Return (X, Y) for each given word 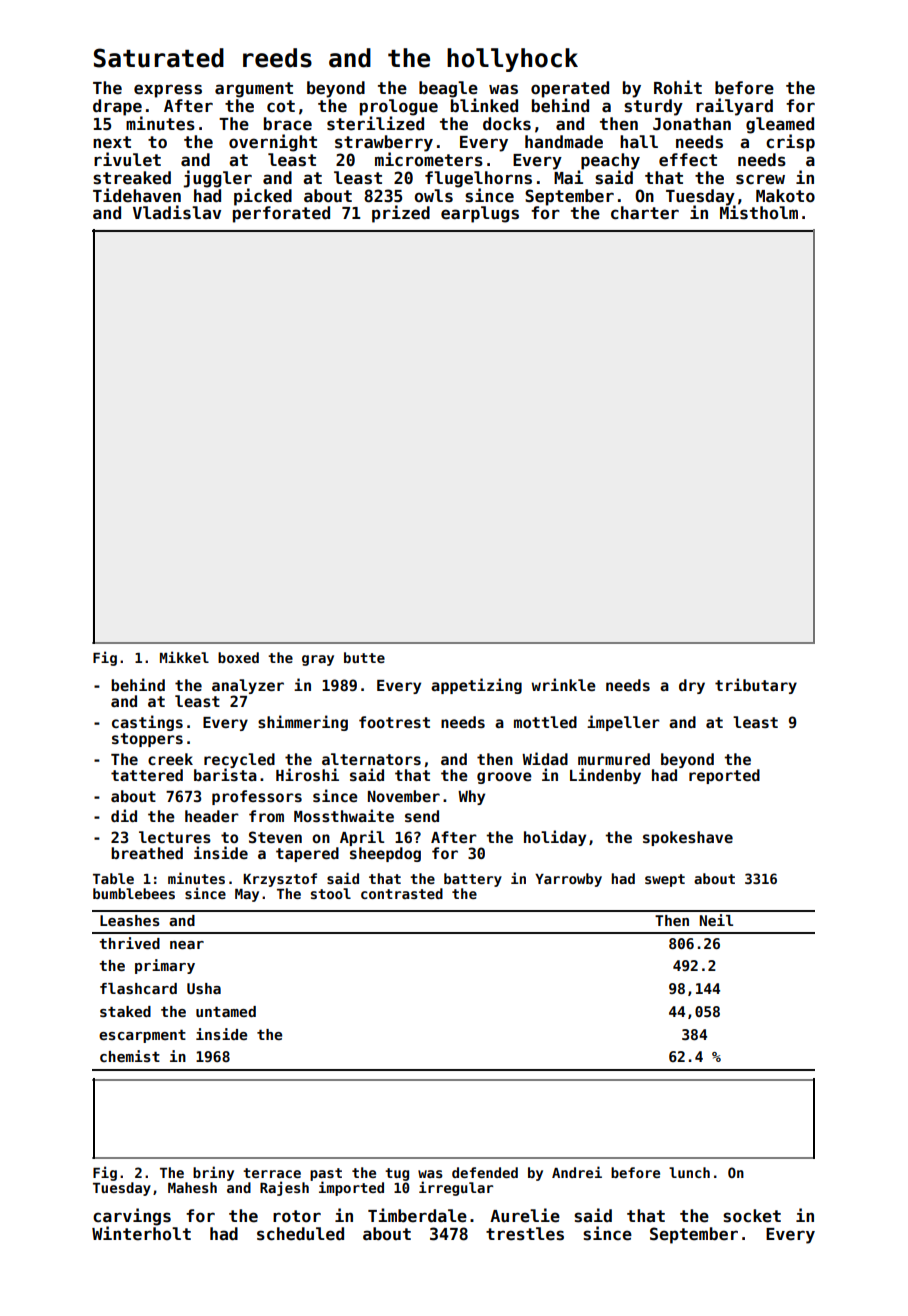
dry (692, 686)
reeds (277, 58)
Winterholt (141, 1233)
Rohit (678, 87)
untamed (226, 1011)
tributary (756, 686)
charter (645, 213)
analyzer (248, 686)
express (168, 91)
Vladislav (177, 212)
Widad (545, 758)
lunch (689, 1172)
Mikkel (184, 657)
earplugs (480, 214)
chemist (130, 1056)
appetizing (476, 686)
